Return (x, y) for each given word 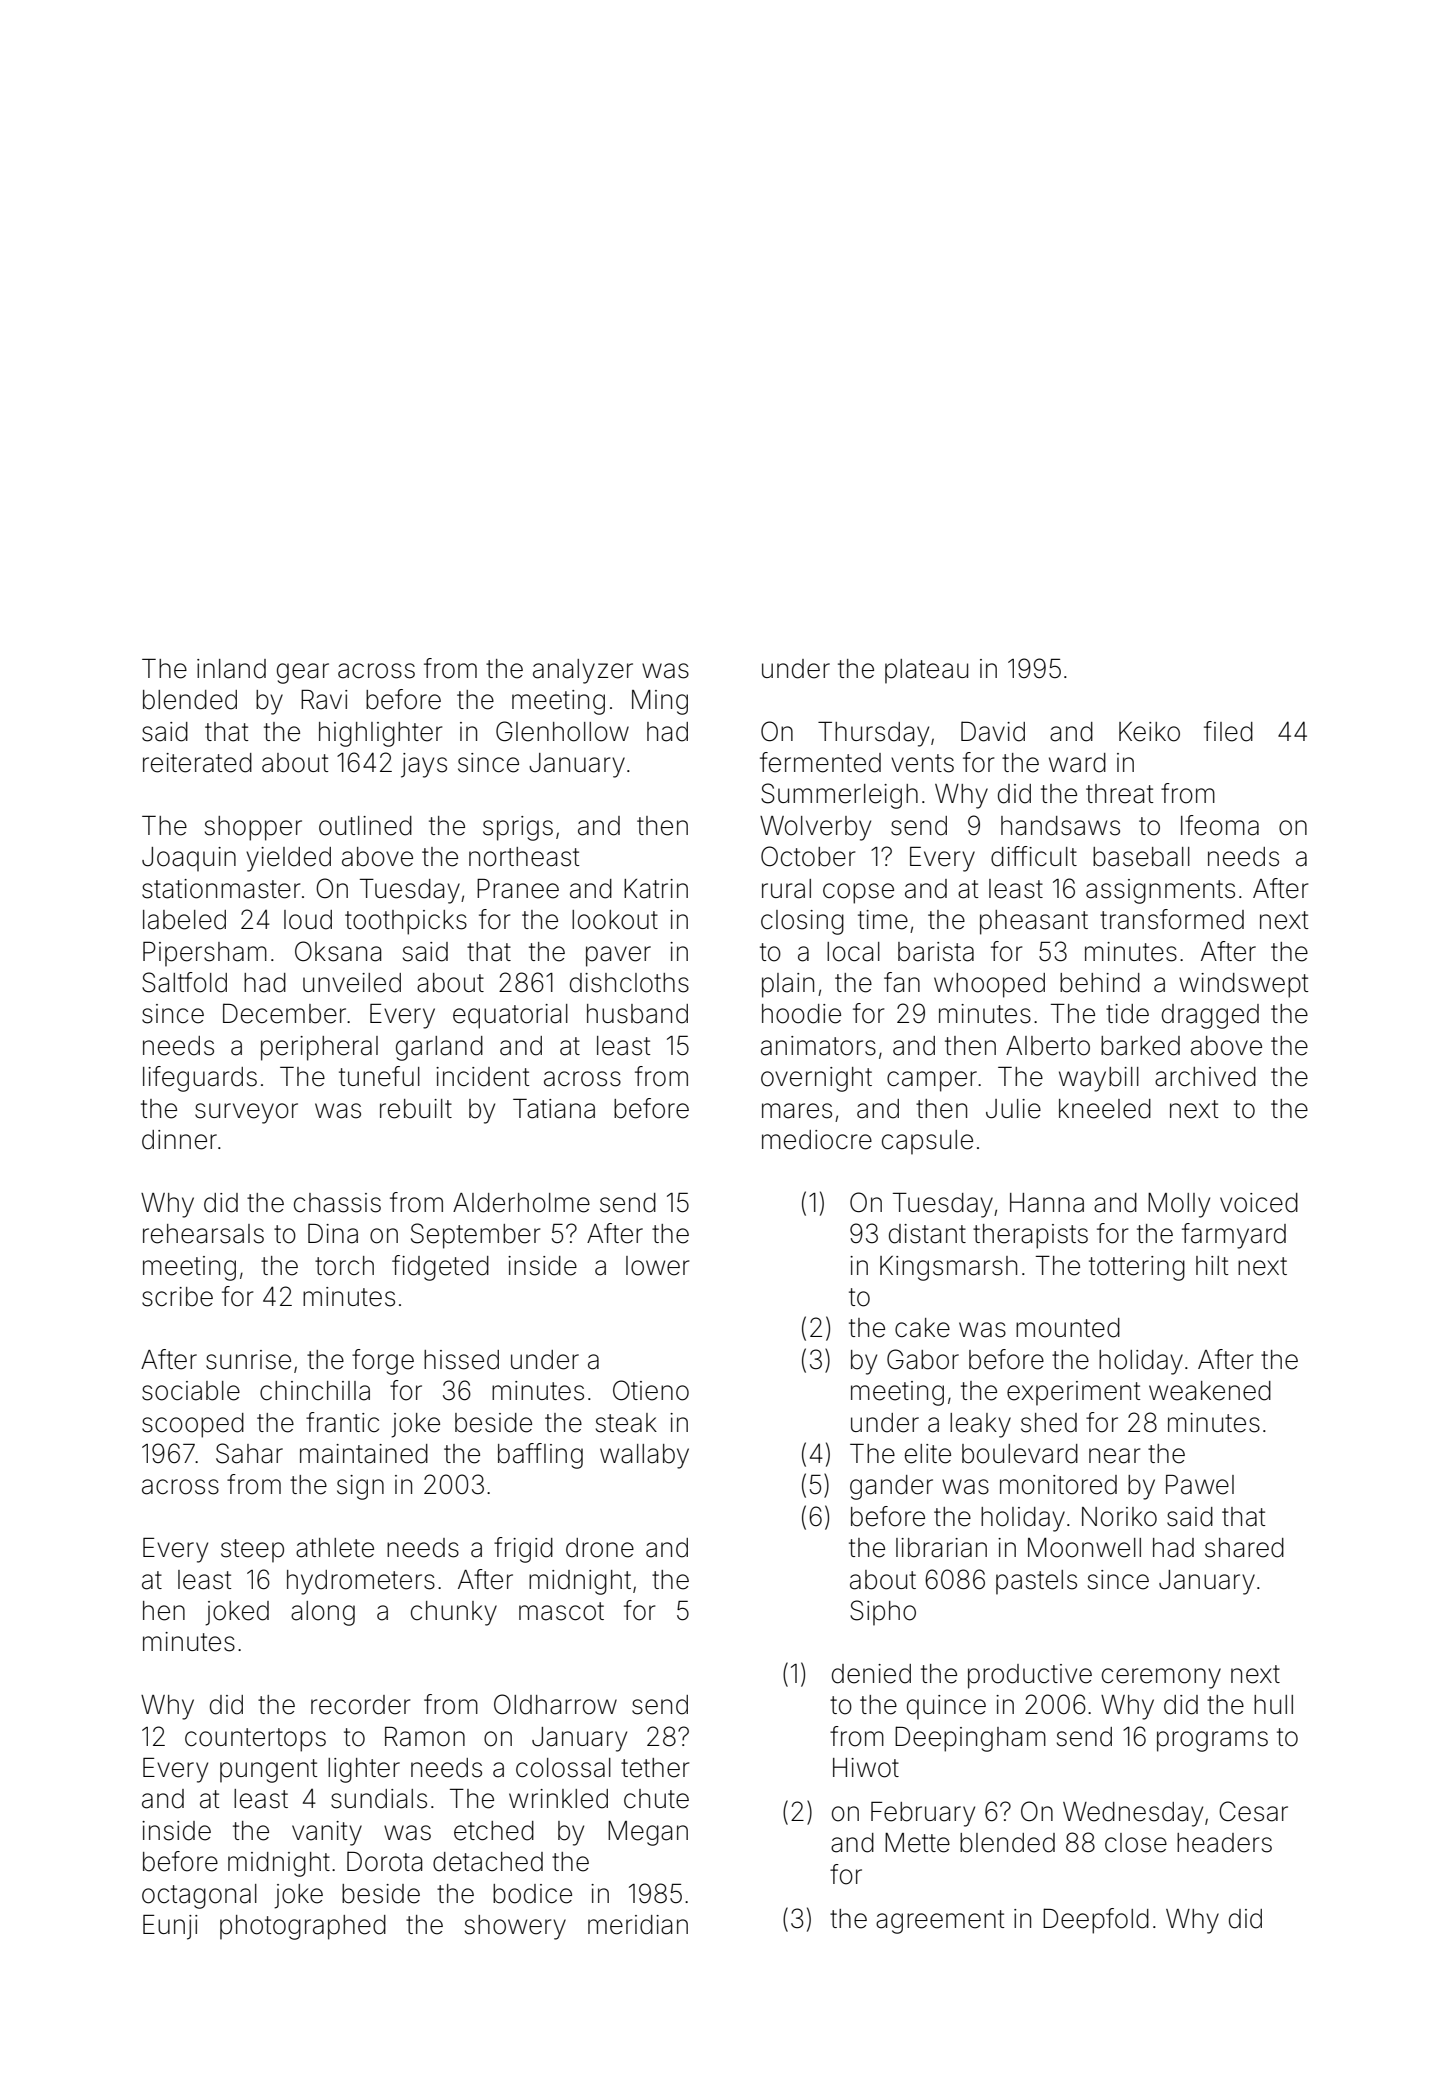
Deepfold (1096, 1921)
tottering (1137, 1268)
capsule (927, 1142)
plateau (926, 671)
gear (303, 673)
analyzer (583, 671)
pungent (268, 1771)
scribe (177, 1297)
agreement (940, 1922)
